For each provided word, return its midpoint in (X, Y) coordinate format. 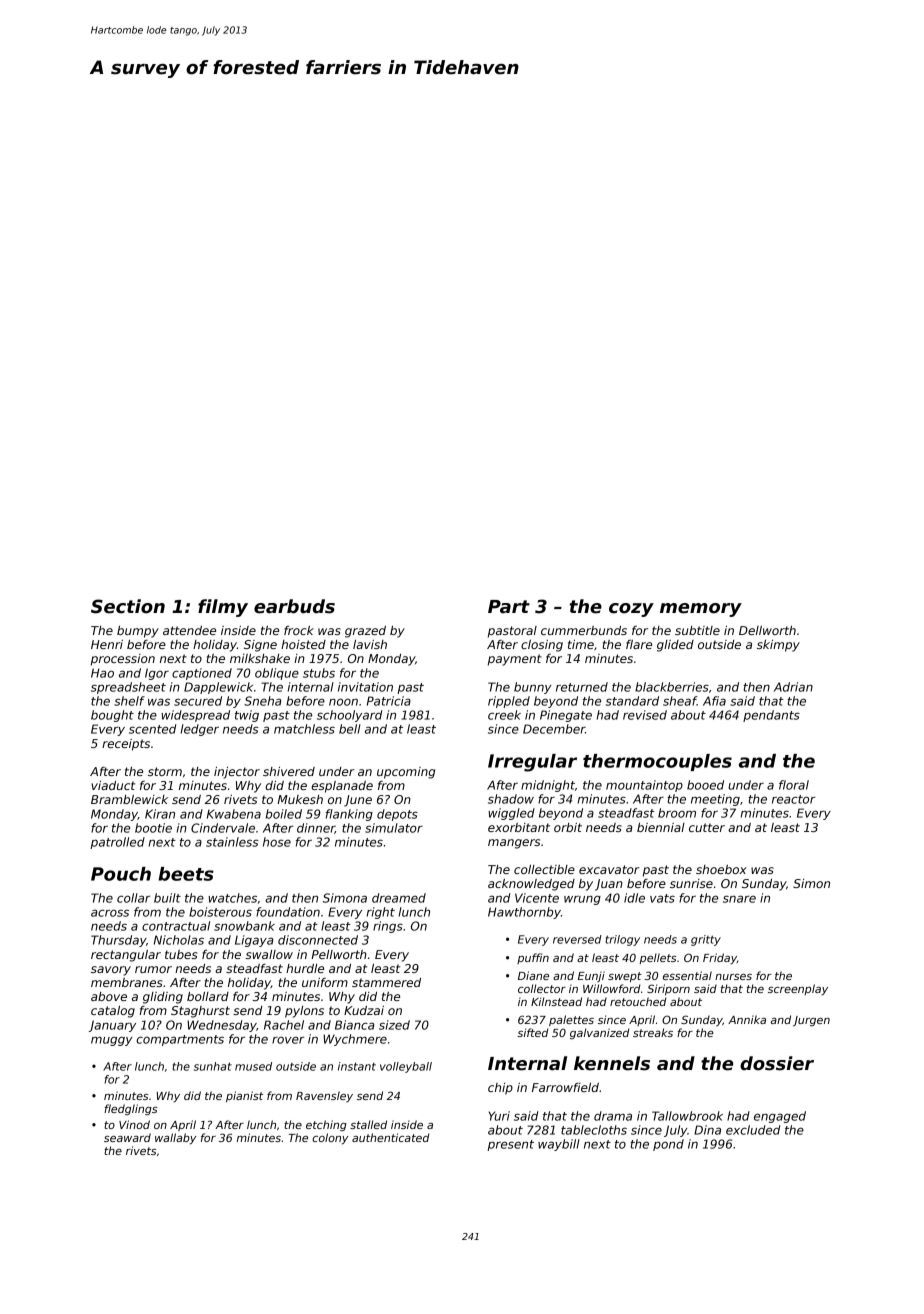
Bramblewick (129, 799)
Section (128, 606)
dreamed (399, 898)
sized (394, 1025)
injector (237, 773)
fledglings (131, 1109)
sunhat (213, 1066)
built (167, 898)
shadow (511, 799)
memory (701, 610)
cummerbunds (584, 630)
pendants (771, 716)
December (554, 729)
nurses (733, 977)
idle (634, 898)
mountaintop (644, 786)
